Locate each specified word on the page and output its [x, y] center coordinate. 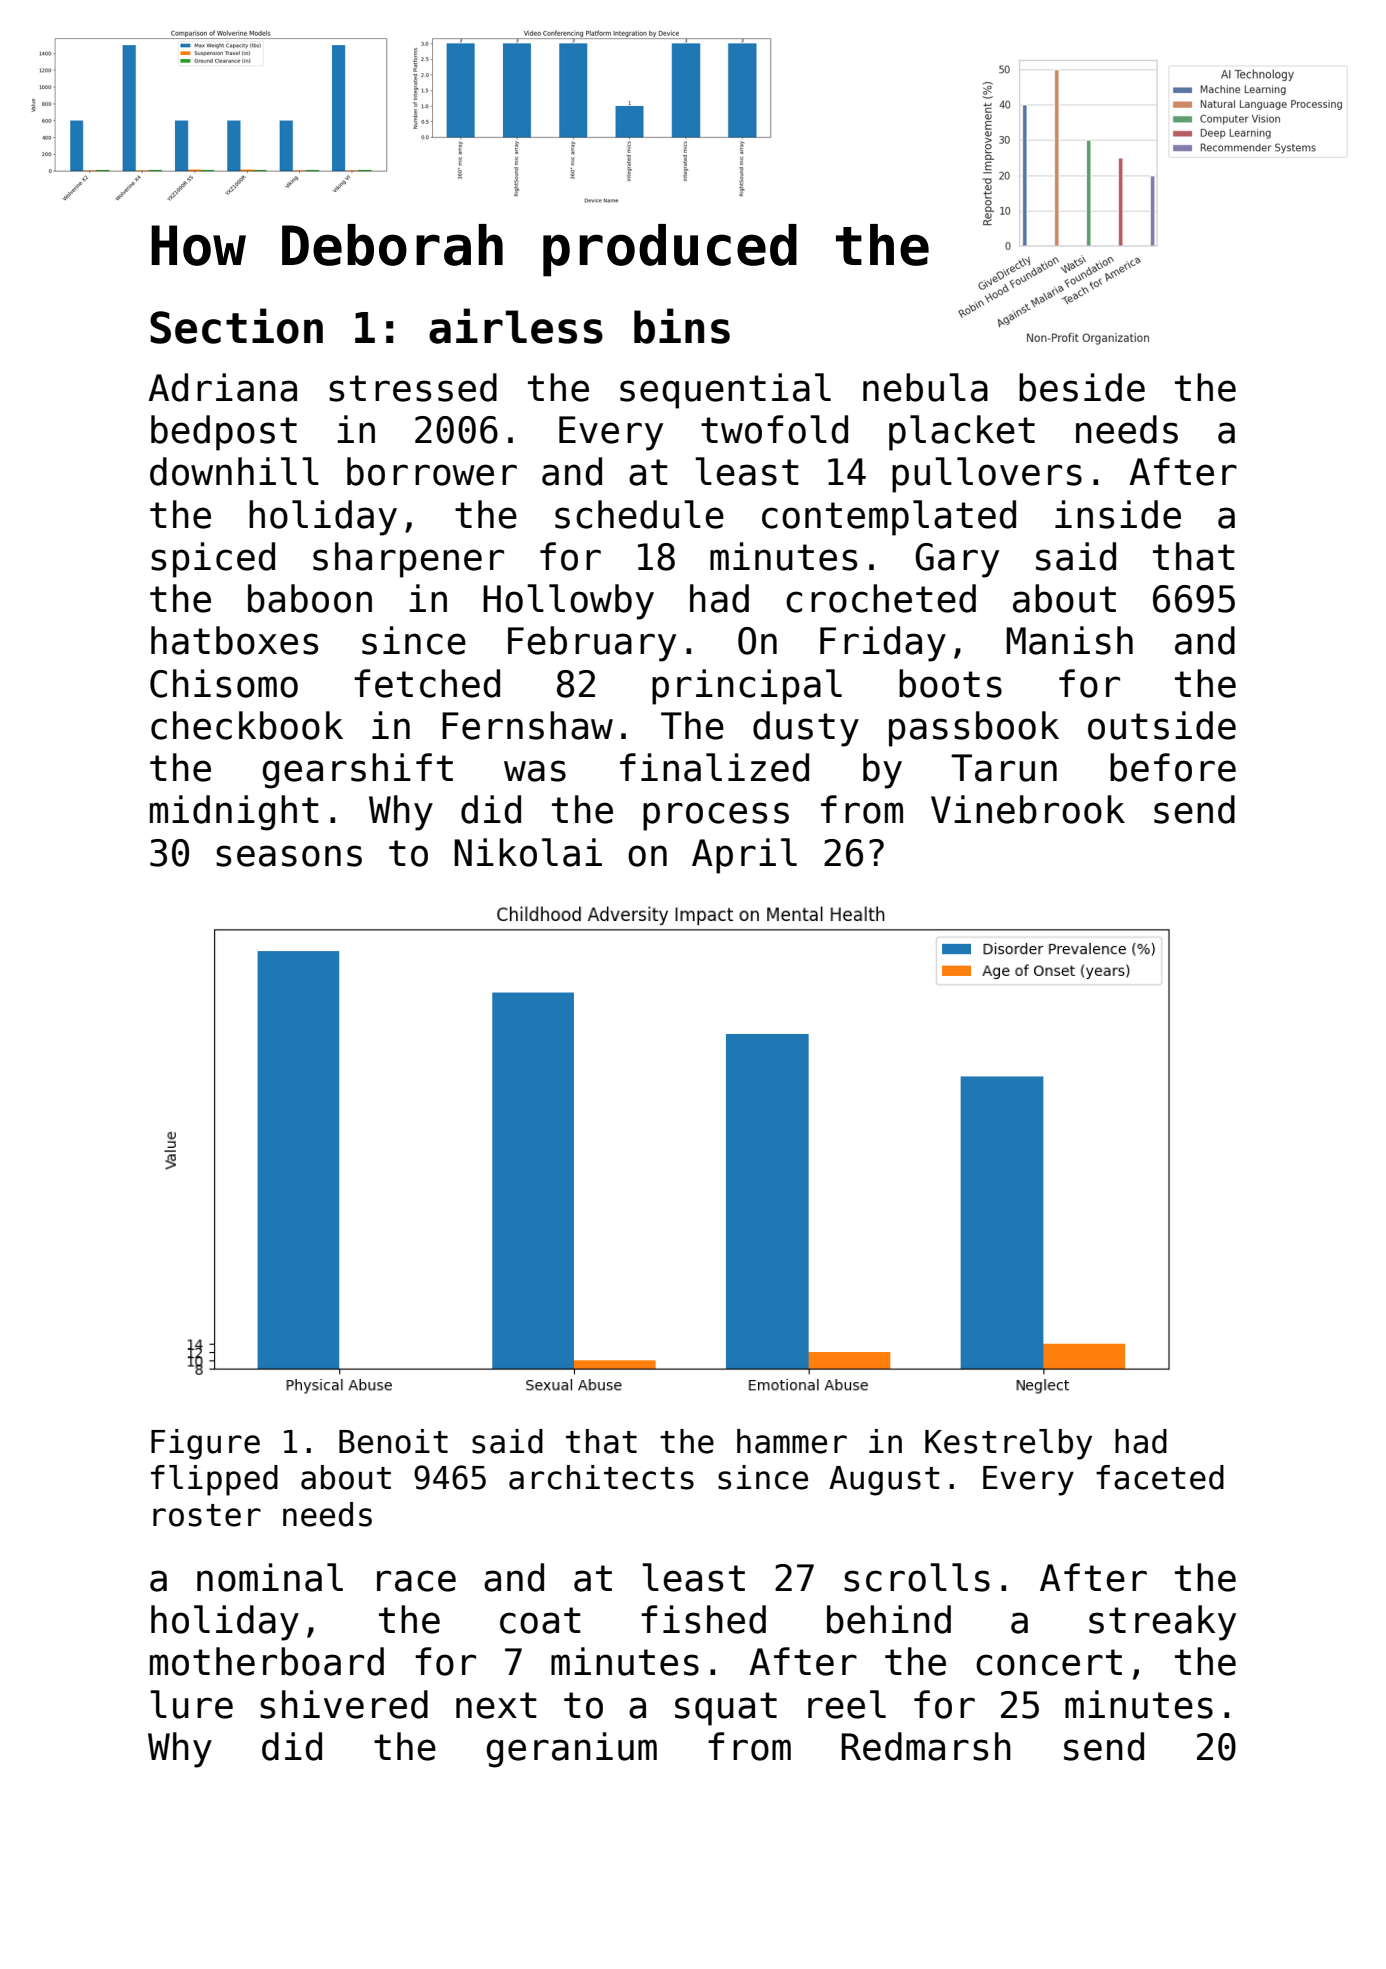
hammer [792, 1441]
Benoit [393, 1441]
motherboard [267, 1661]
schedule [639, 514]
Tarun [1004, 768]
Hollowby [568, 602]
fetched [427, 683]
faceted [1160, 1477]
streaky [1162, 1623]
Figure [205, 1444]
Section [236, 326]
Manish [1069, 640]
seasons [289, 856]
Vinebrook [1028, 809]
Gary [957, 560]
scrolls [917, 1577]
